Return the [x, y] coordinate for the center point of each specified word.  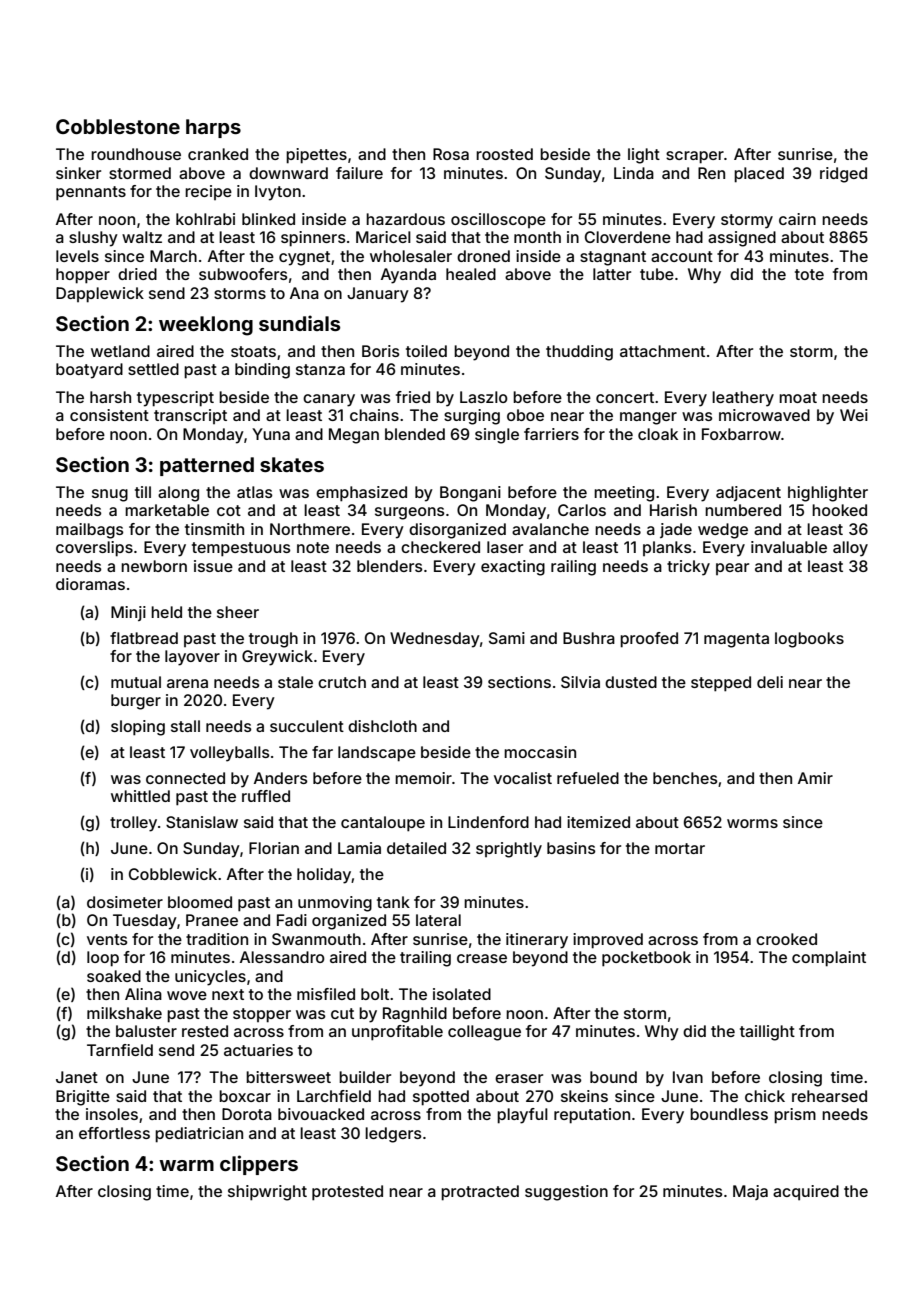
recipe [208, 192]
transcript [190, 416]
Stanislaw [202, 822]
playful [522, 1116]
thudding [579, 353]
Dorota [247, 1114]
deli [770, 682]
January [378, 295]
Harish [673, 510]
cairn [797, 219]
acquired [806, 1193]
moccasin [540, 752]
